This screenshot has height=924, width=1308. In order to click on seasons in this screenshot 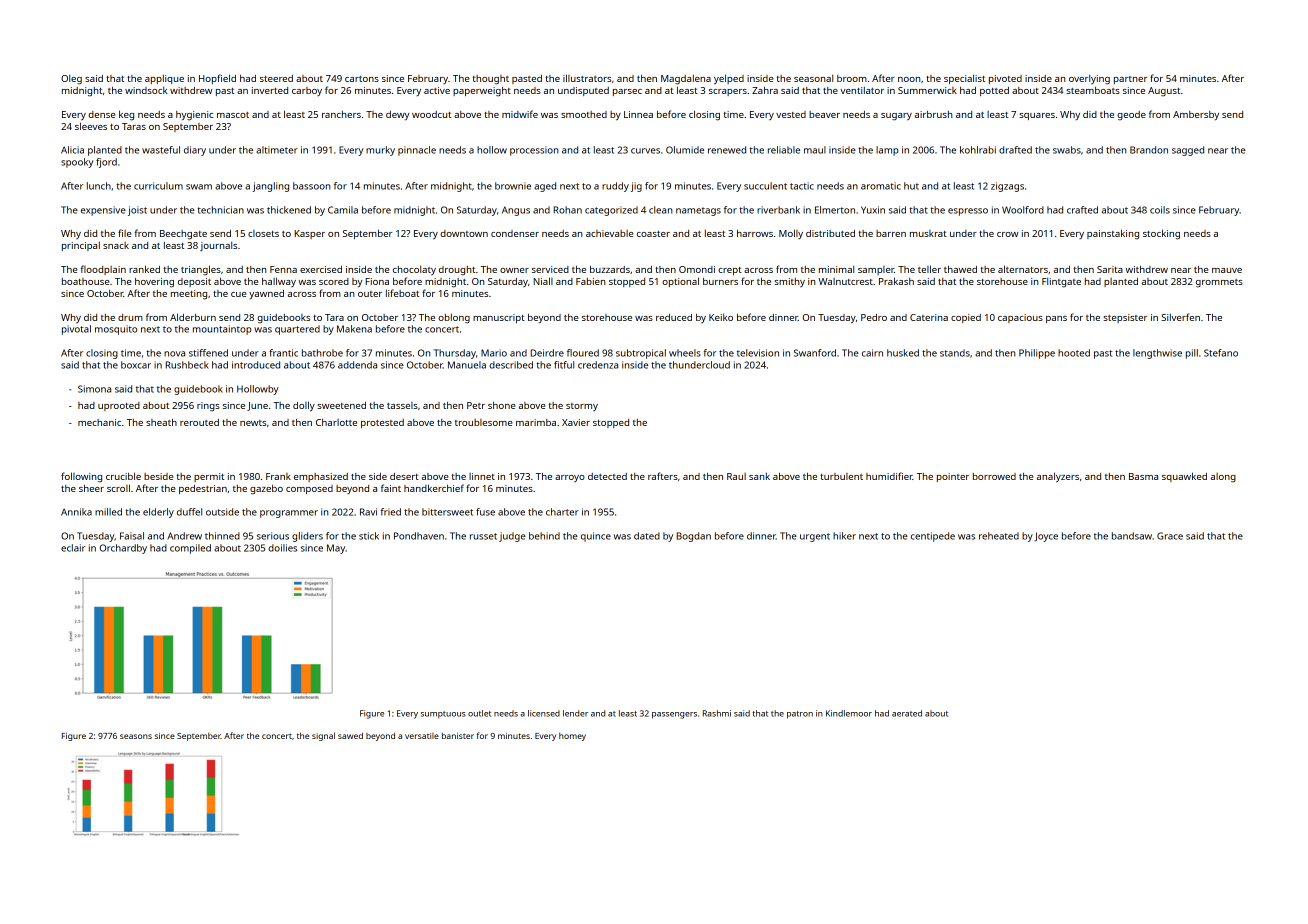, I will do `click(136, 736)`.
